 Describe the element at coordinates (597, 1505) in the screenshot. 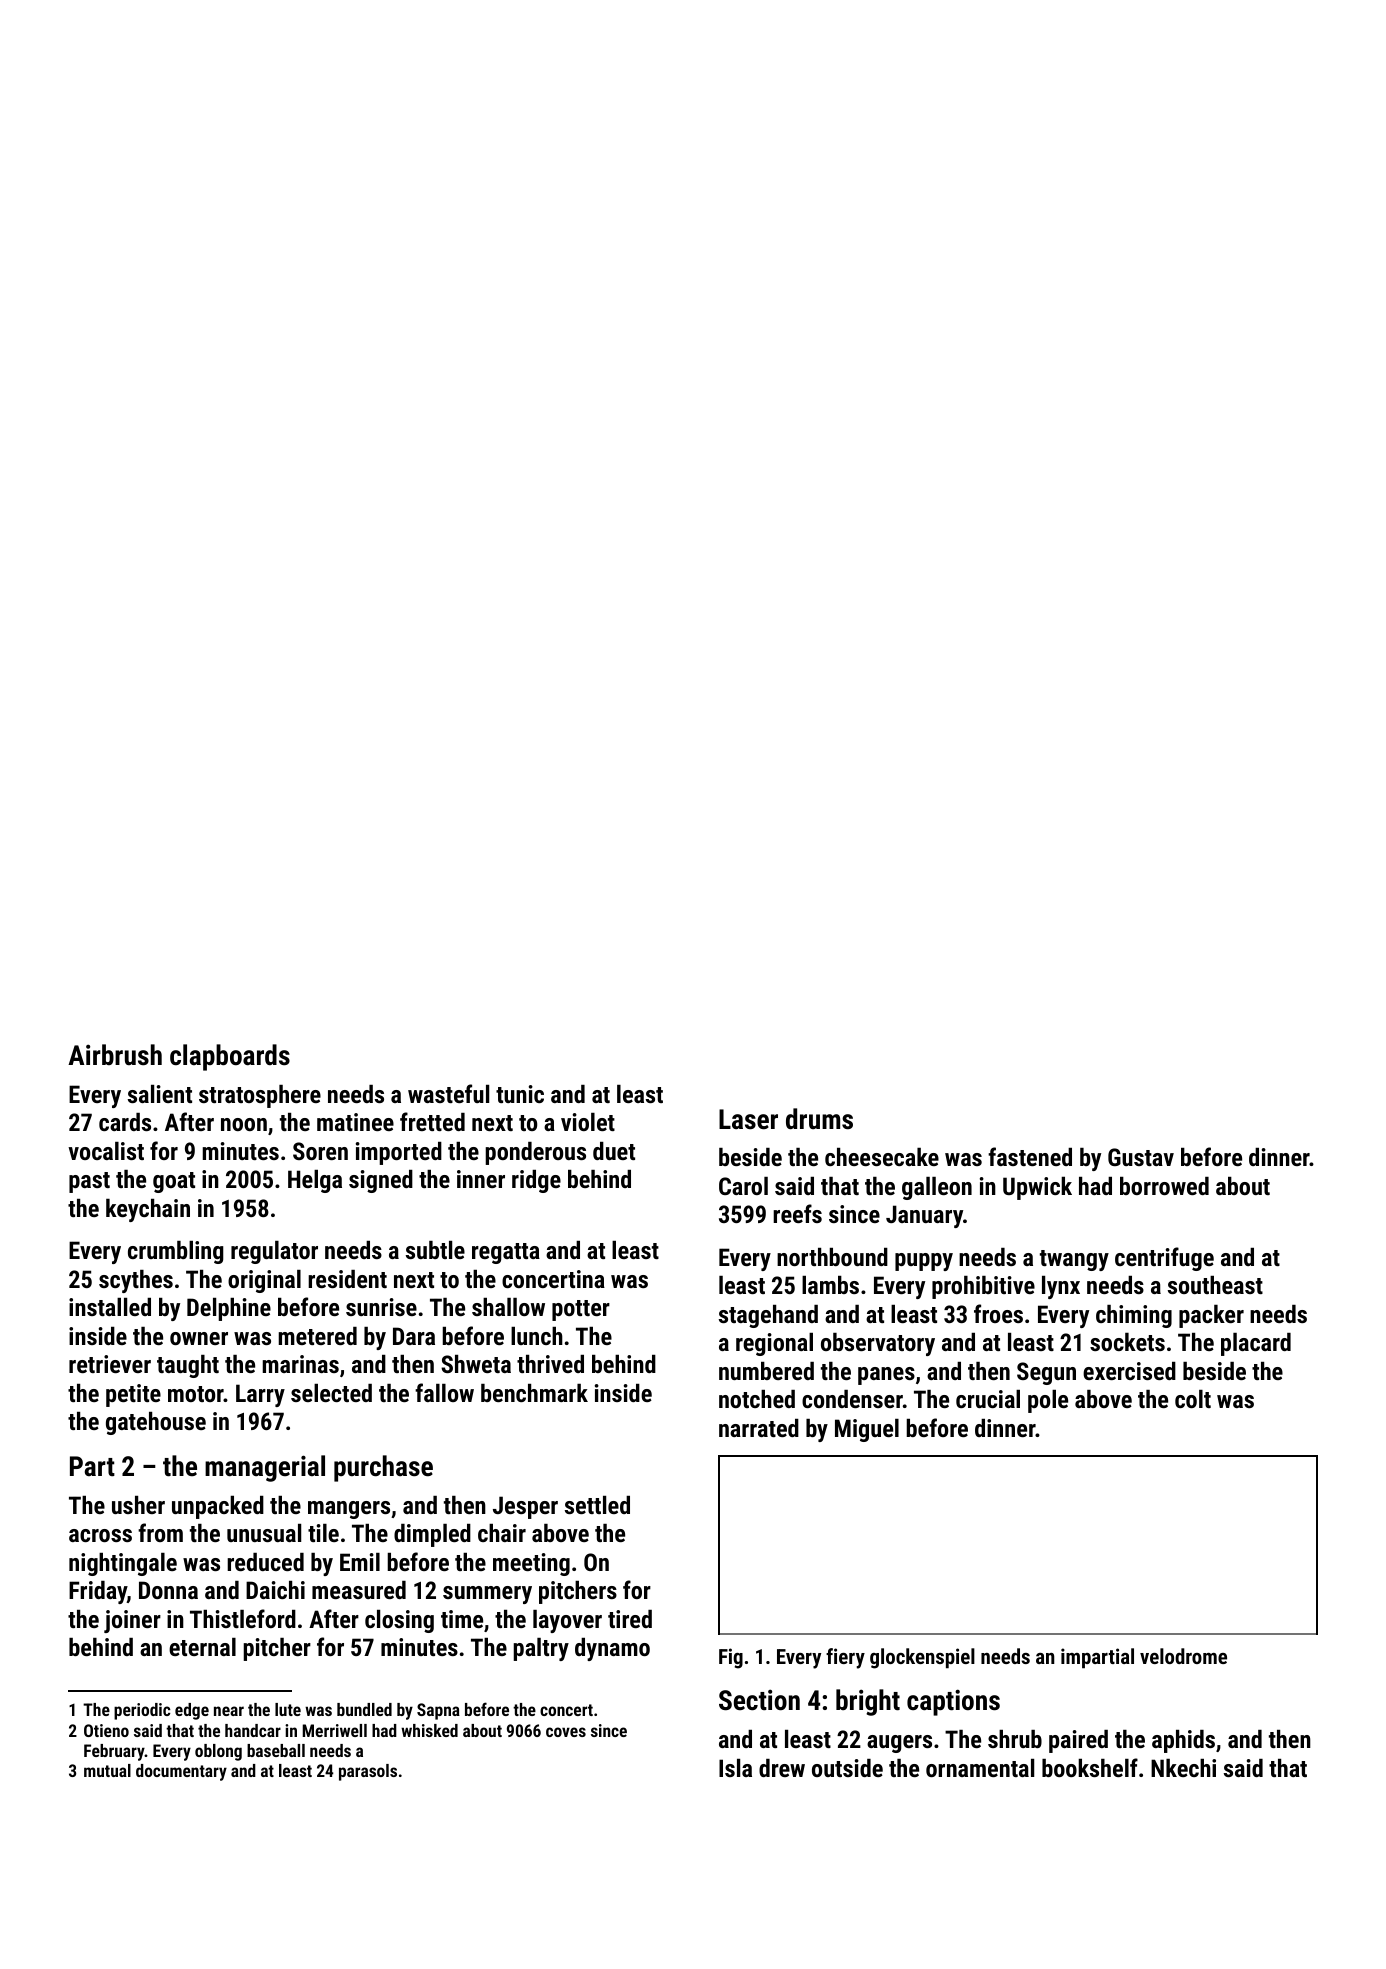

I see `settled` at that location.
